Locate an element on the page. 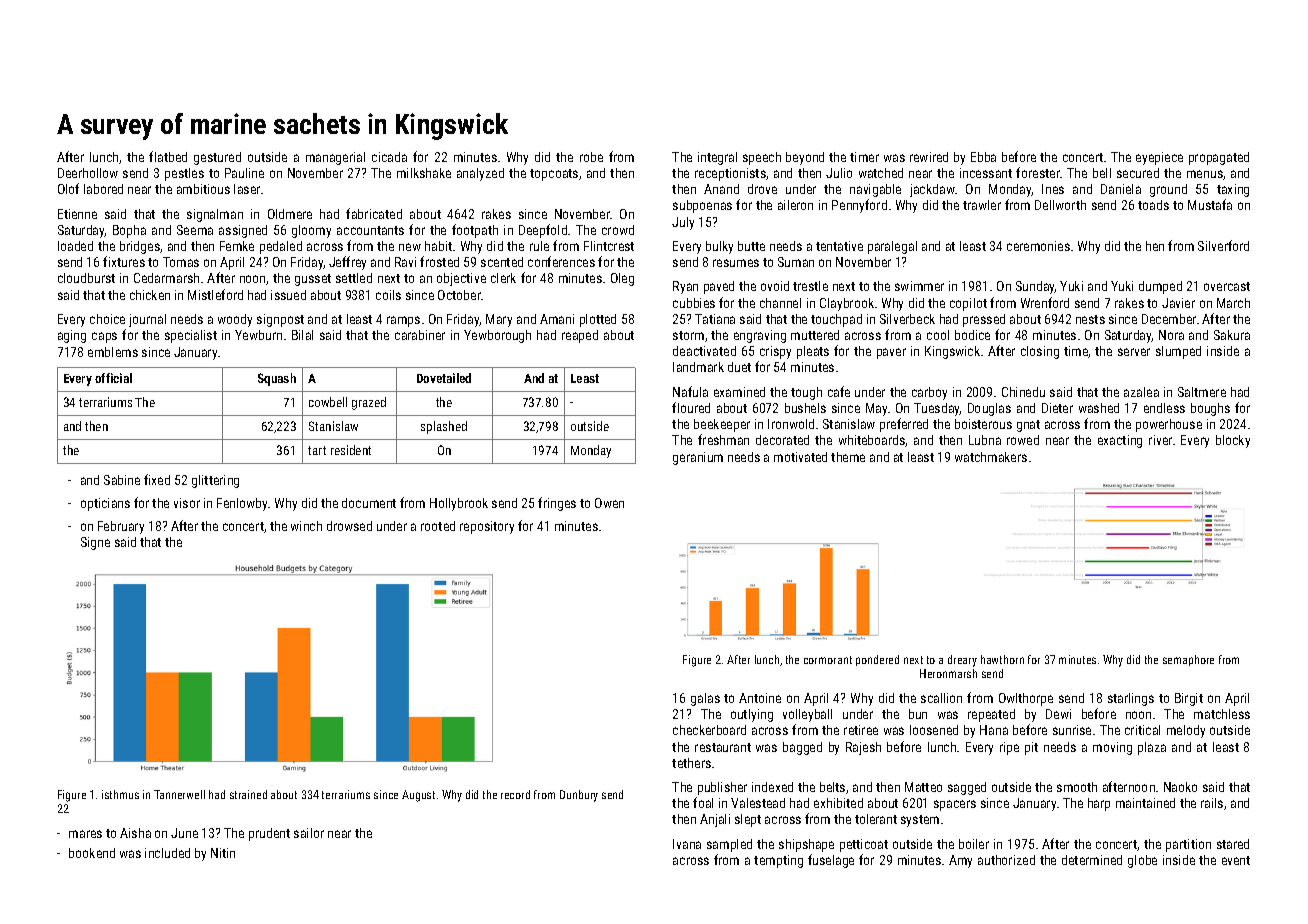 The width and height of the document is (1308, 924). flatbed is located at coordinates (168, 156).
